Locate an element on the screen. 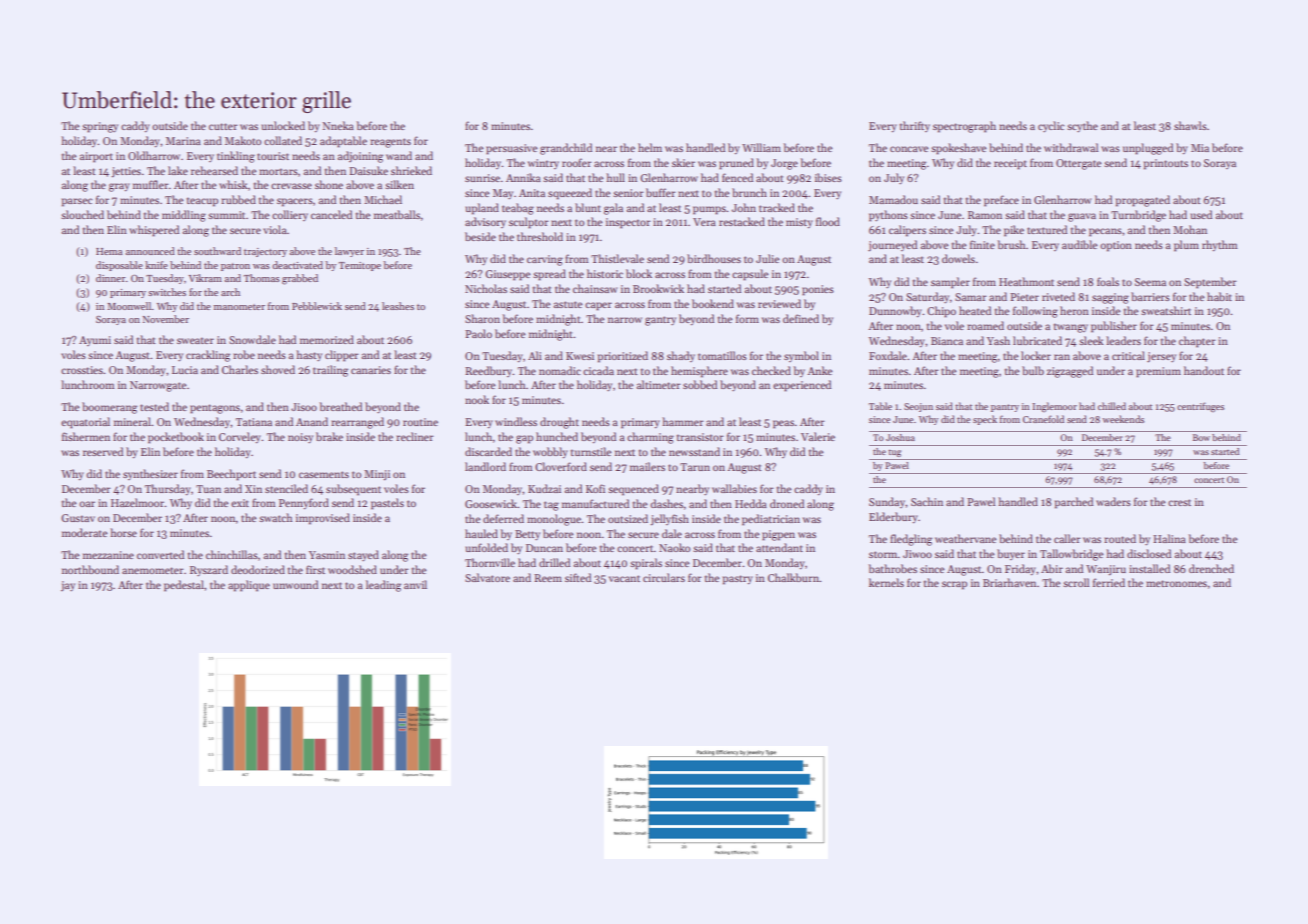  Marina is located at coordinates (183, 141).
